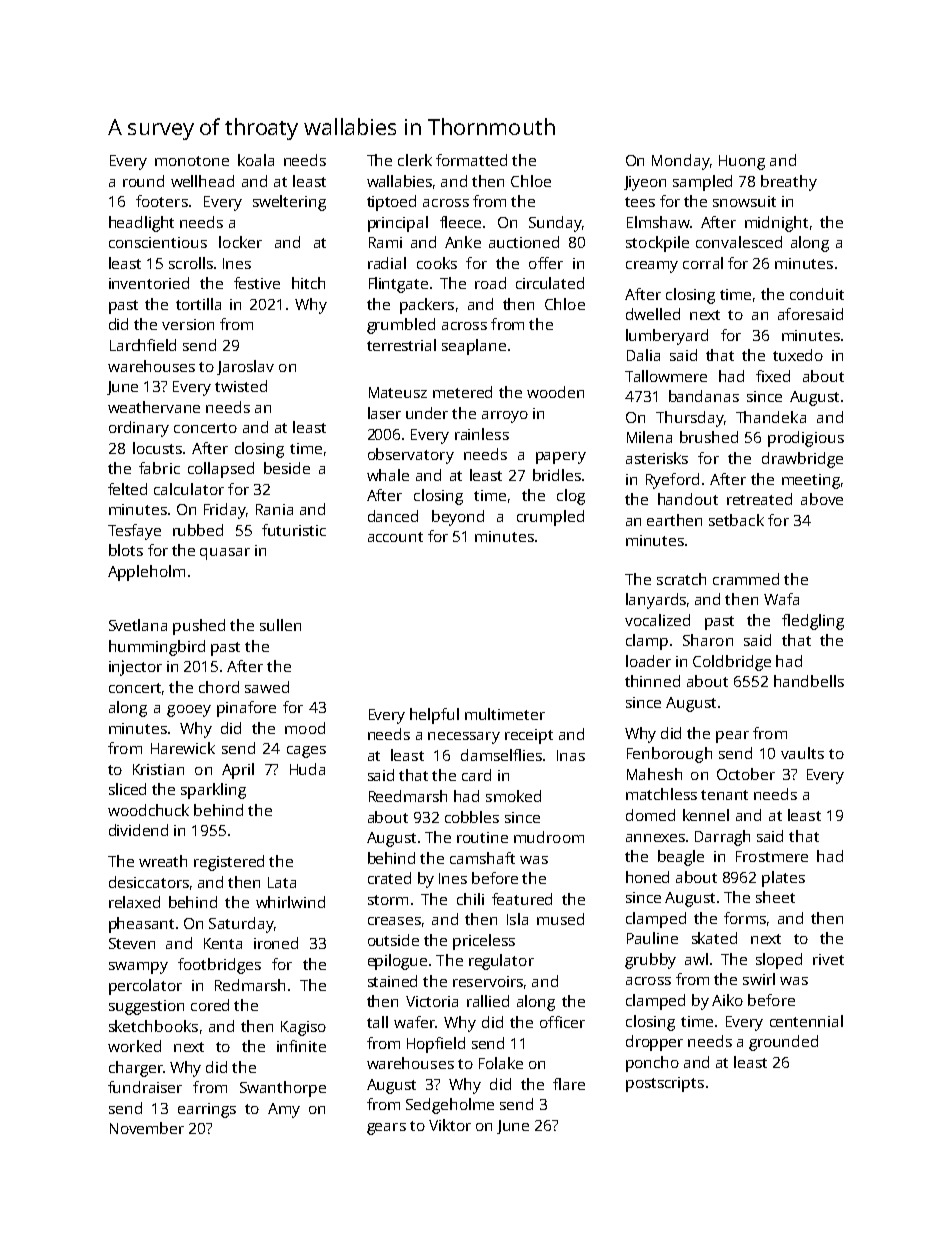 This page has width=952, height=1233. What do you see at coordinates (681, 162) in the page?
I see `Monday` at bounding box center [681, 162].
